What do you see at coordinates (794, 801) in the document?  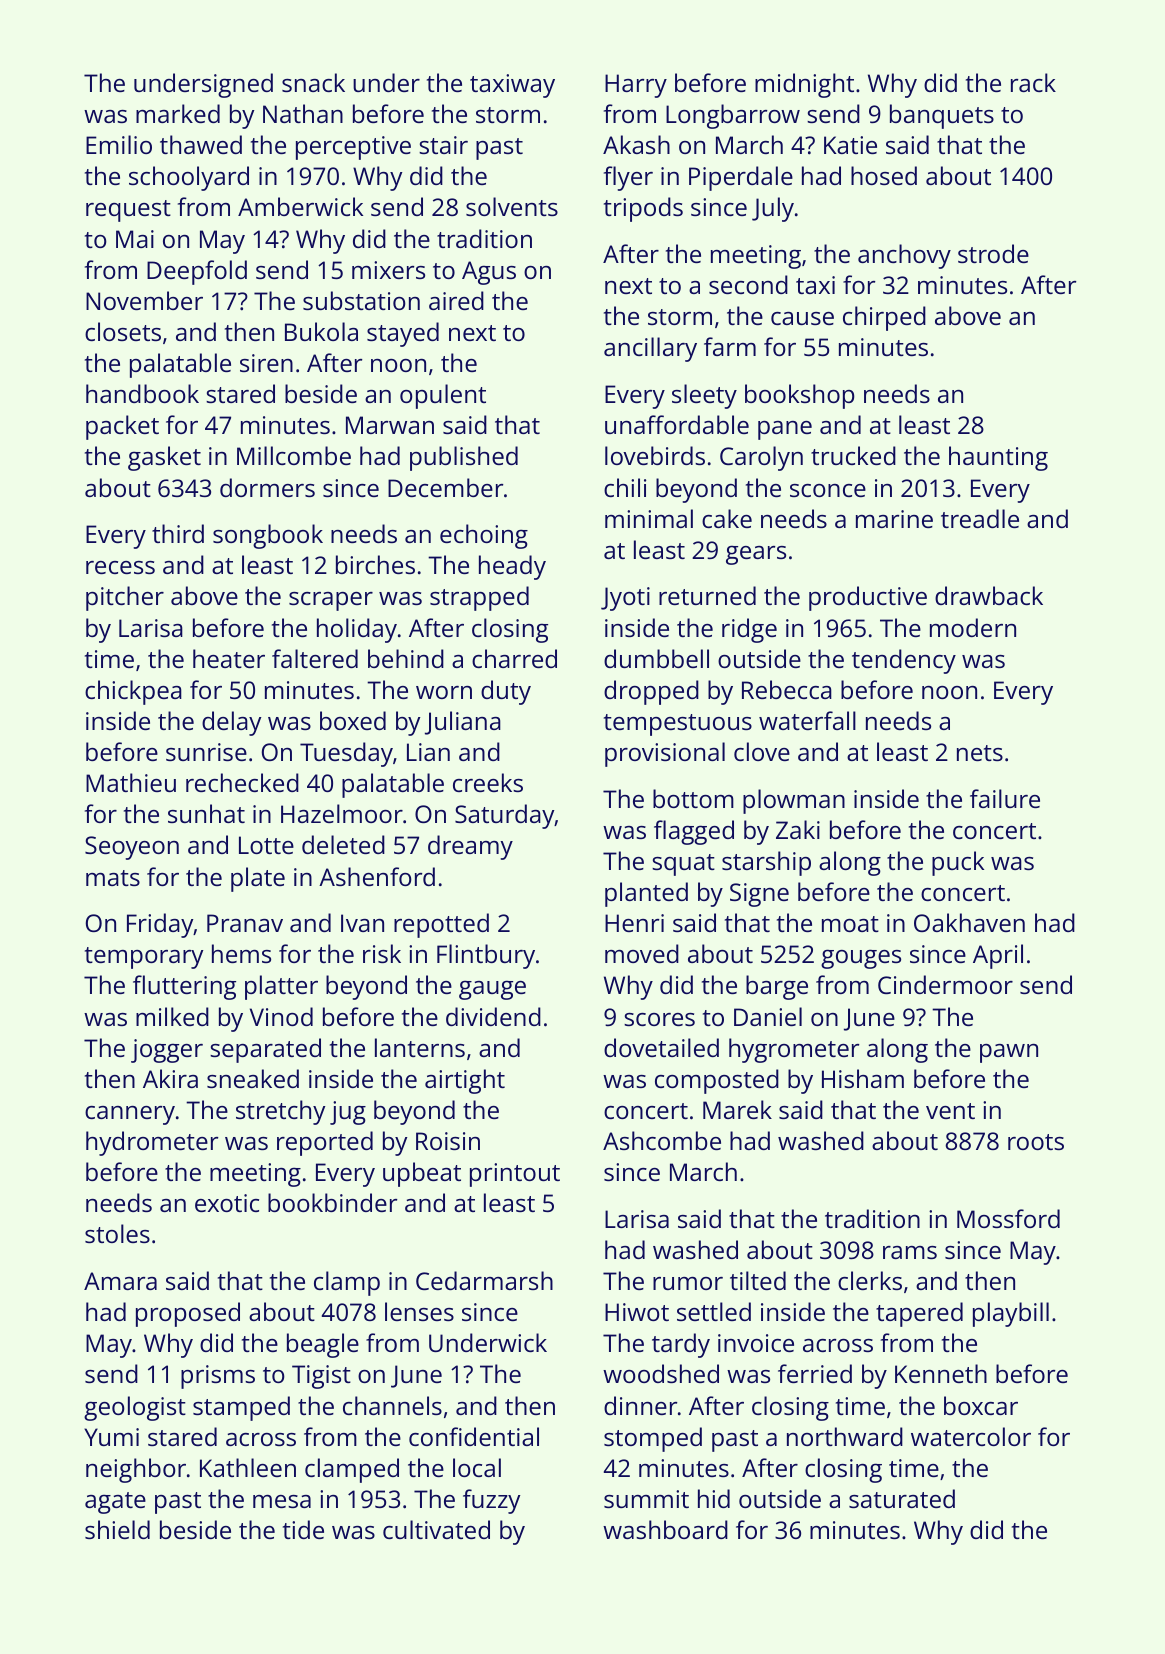 I see `plowman` at bounding box center [794, 801].
